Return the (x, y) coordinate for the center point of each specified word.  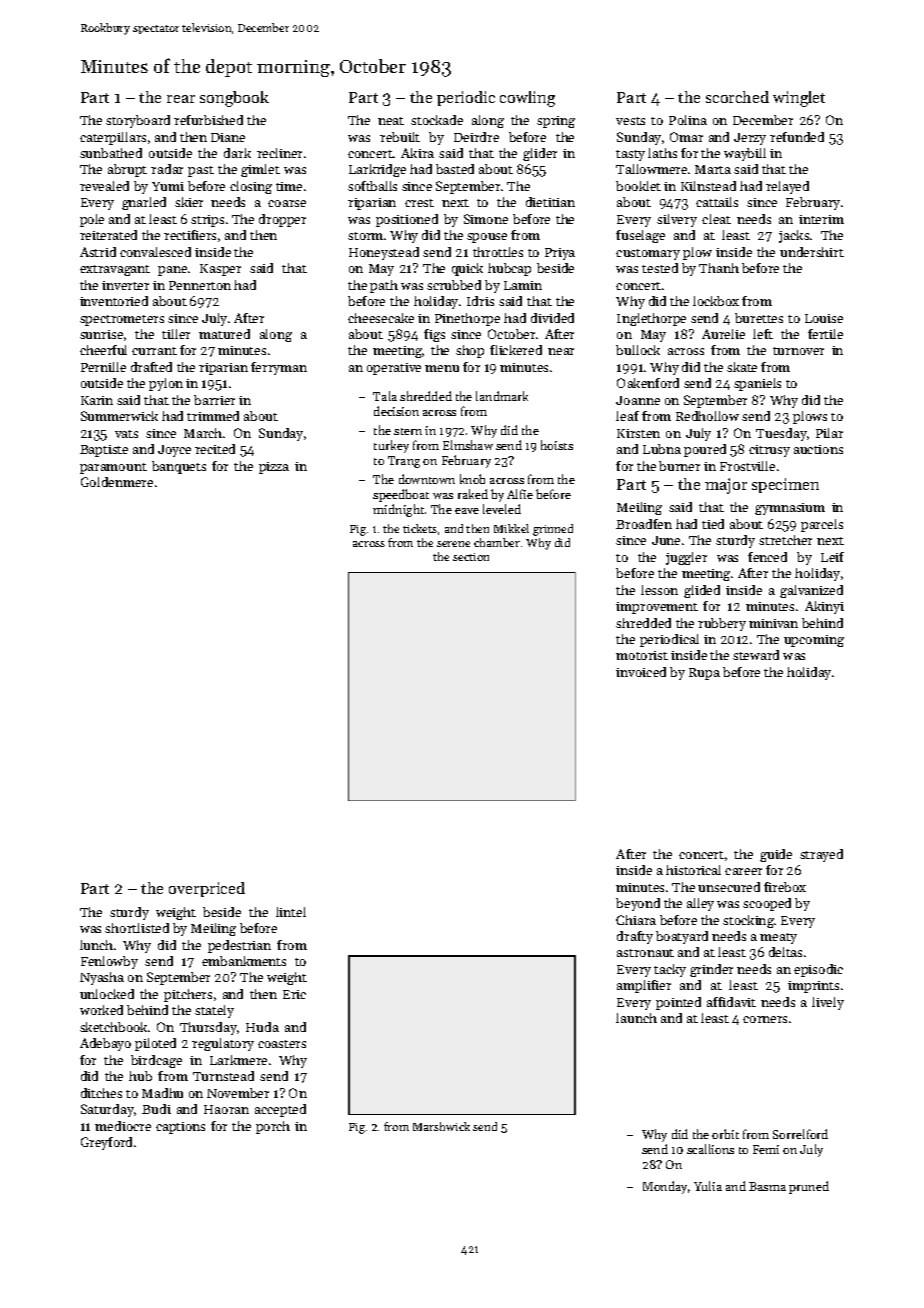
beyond (638, 904)
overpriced (207, 889)
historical (693, 870)
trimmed (213, 416)
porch (273, 1127)
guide (776, 855)
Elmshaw (468, 445)
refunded (797, 137)
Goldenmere (117, 482)
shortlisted (137, 928)
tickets (420, 528)
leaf (627, 416)
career (743, 871)
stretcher (785, 540)
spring (556, 122)
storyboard (138, 121)
